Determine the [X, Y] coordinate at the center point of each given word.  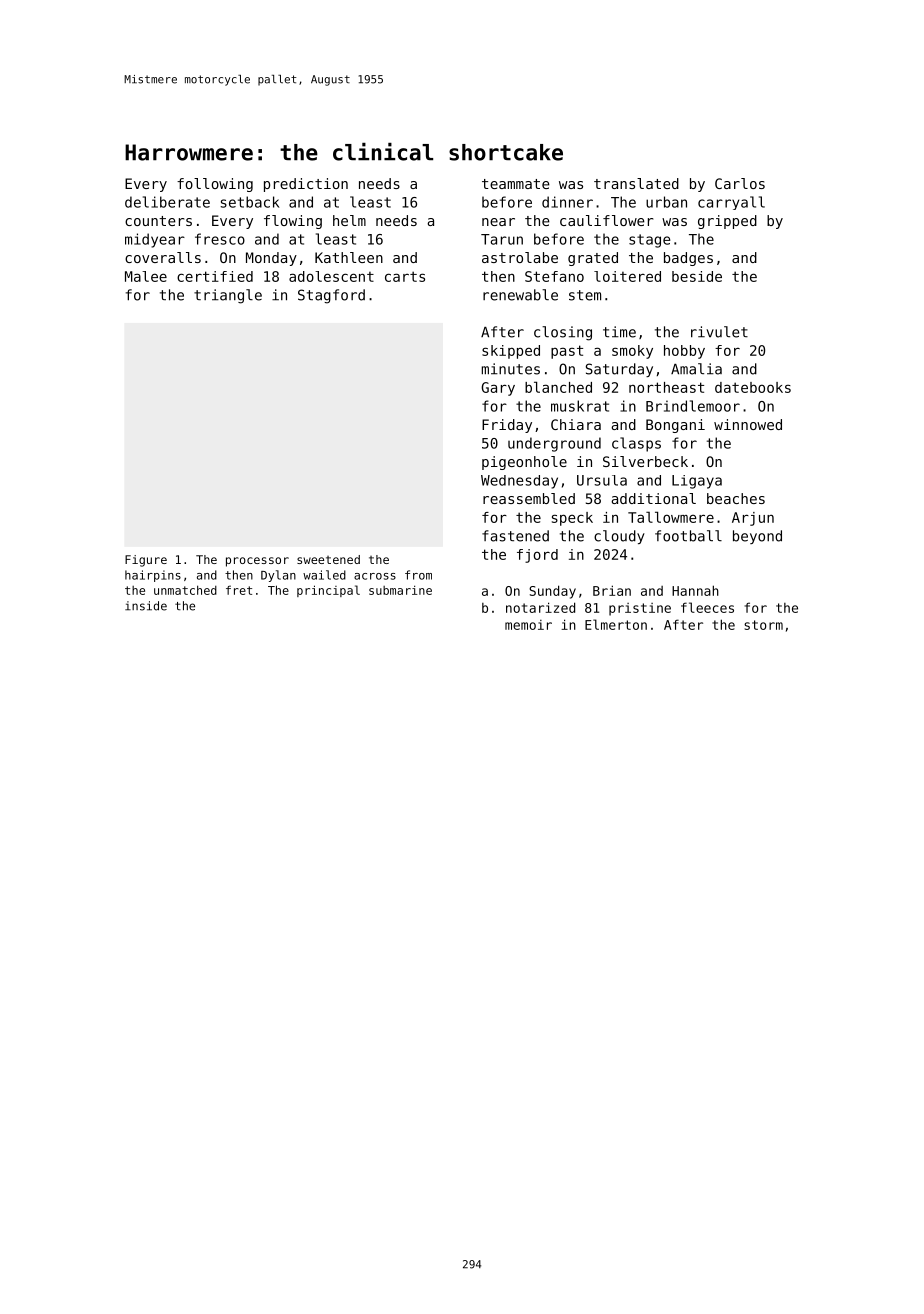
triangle [228, 296]
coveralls [163, 257]
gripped [727, 222]
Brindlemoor [693, 406]
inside [146, 606]
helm [349, 220]
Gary [498, 389]
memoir [528, 625]
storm [763, 625]
